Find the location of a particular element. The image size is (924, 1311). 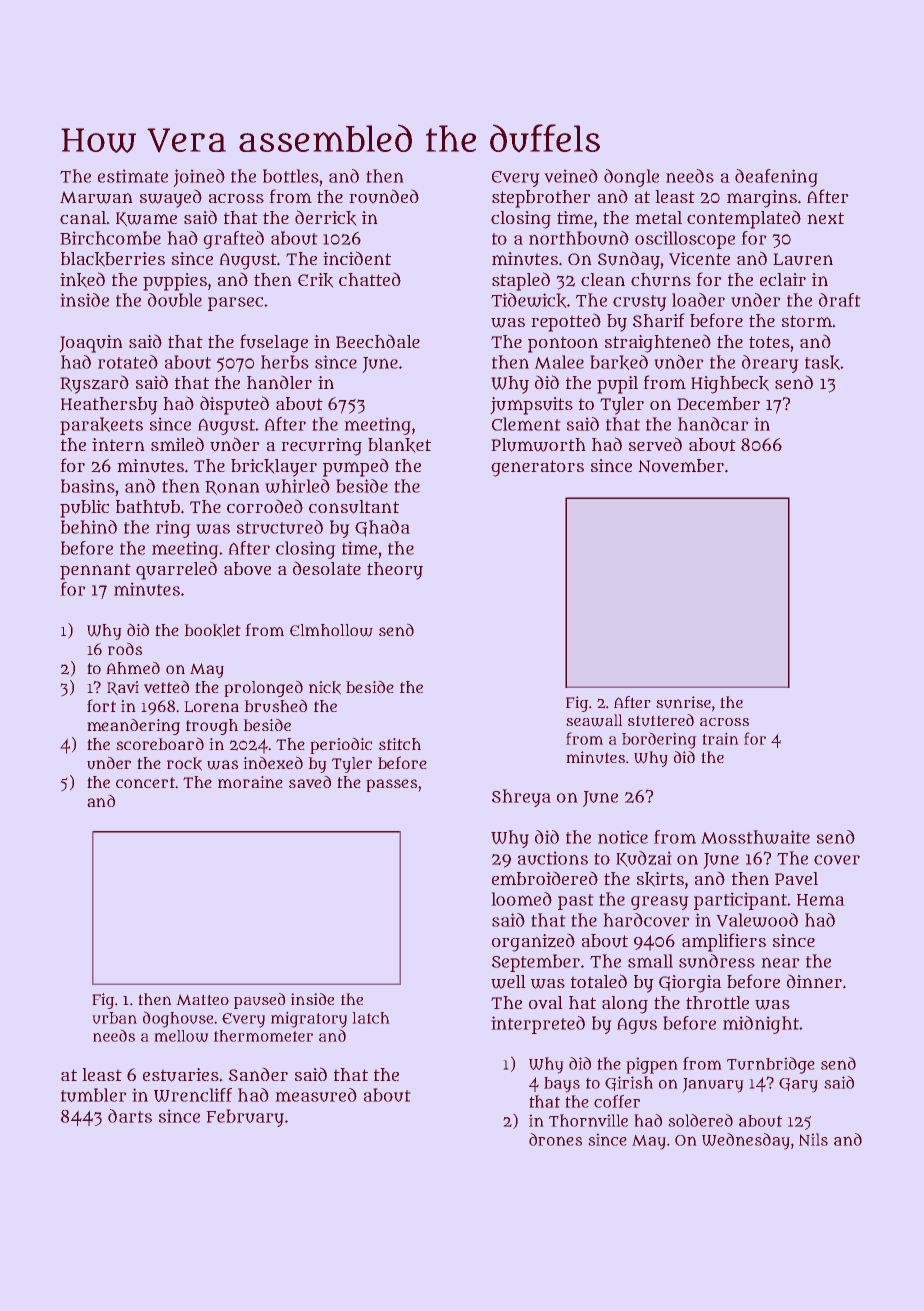

generators is located at coordinates (537, 468).
